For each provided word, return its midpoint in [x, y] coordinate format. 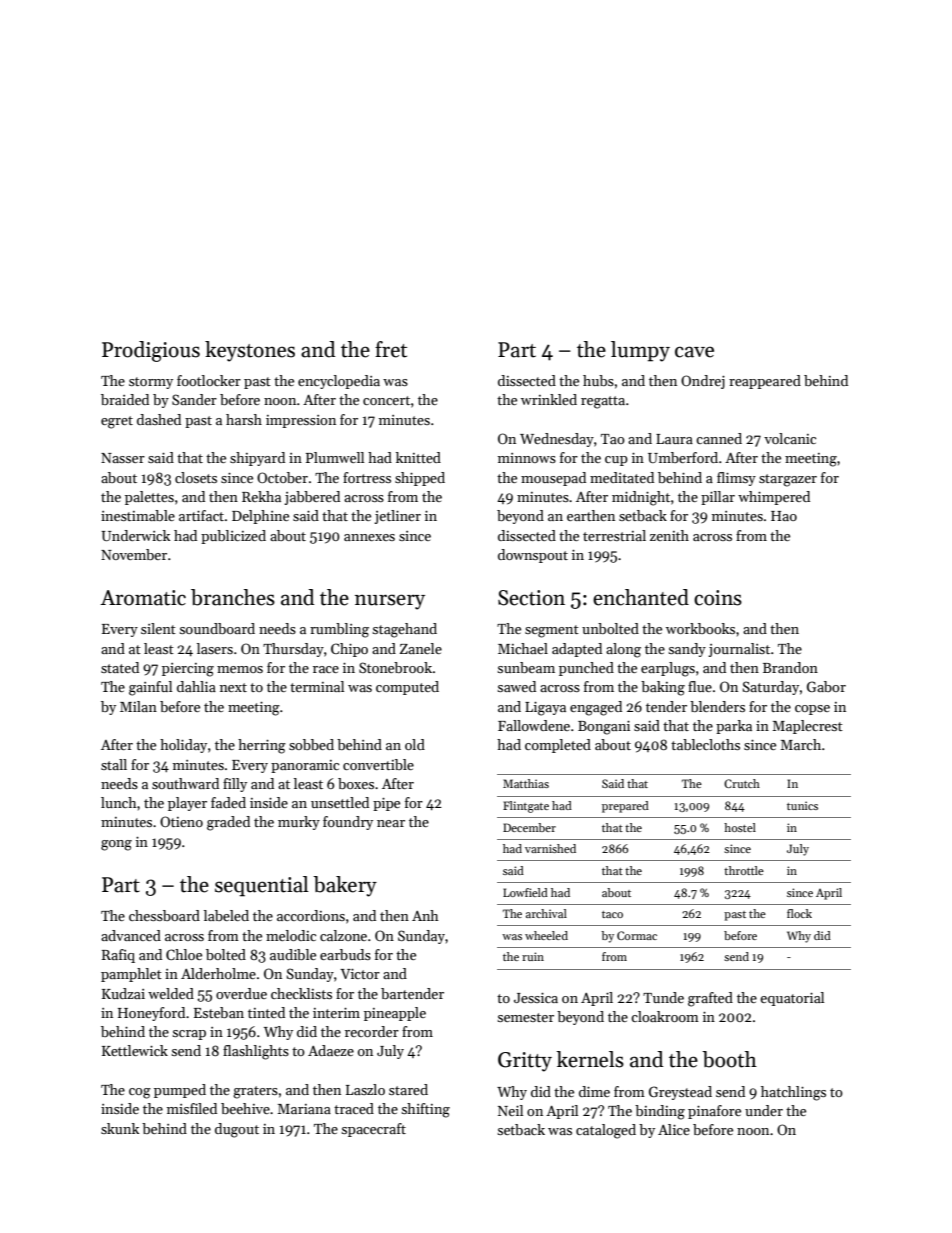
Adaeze [331, 1050]
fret [391, 349]
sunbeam [526, 667]
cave [694, 352]
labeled [226, 915]
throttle [744, 870]
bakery [345, 886]
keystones [250, 351]
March [801, 744]
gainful [150, 688]
